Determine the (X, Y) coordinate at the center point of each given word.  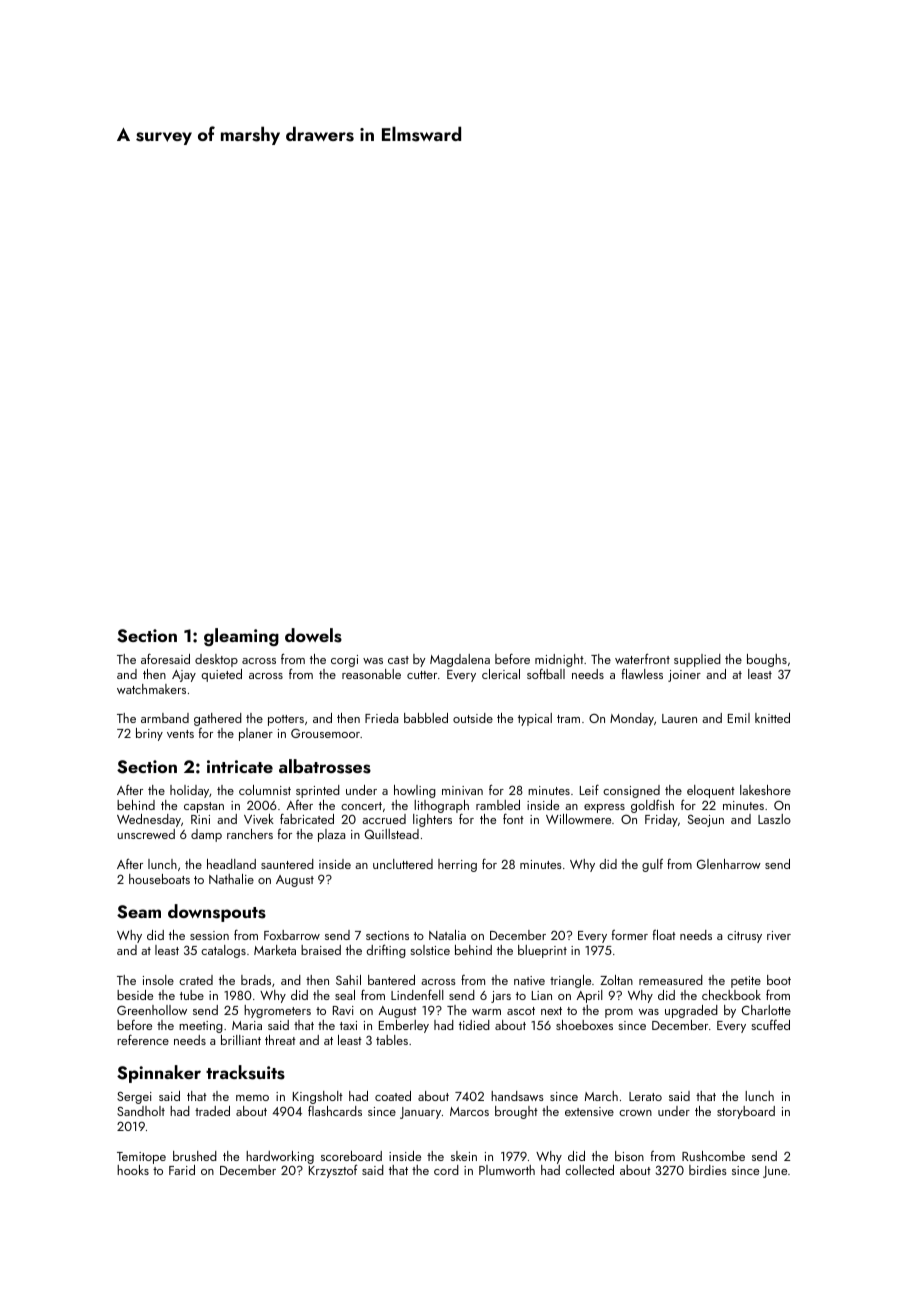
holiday (189, 791)
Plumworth (507, 1170)
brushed (195, 1156)
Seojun (706, 820)
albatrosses (325, 766)
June (775, 1172)
